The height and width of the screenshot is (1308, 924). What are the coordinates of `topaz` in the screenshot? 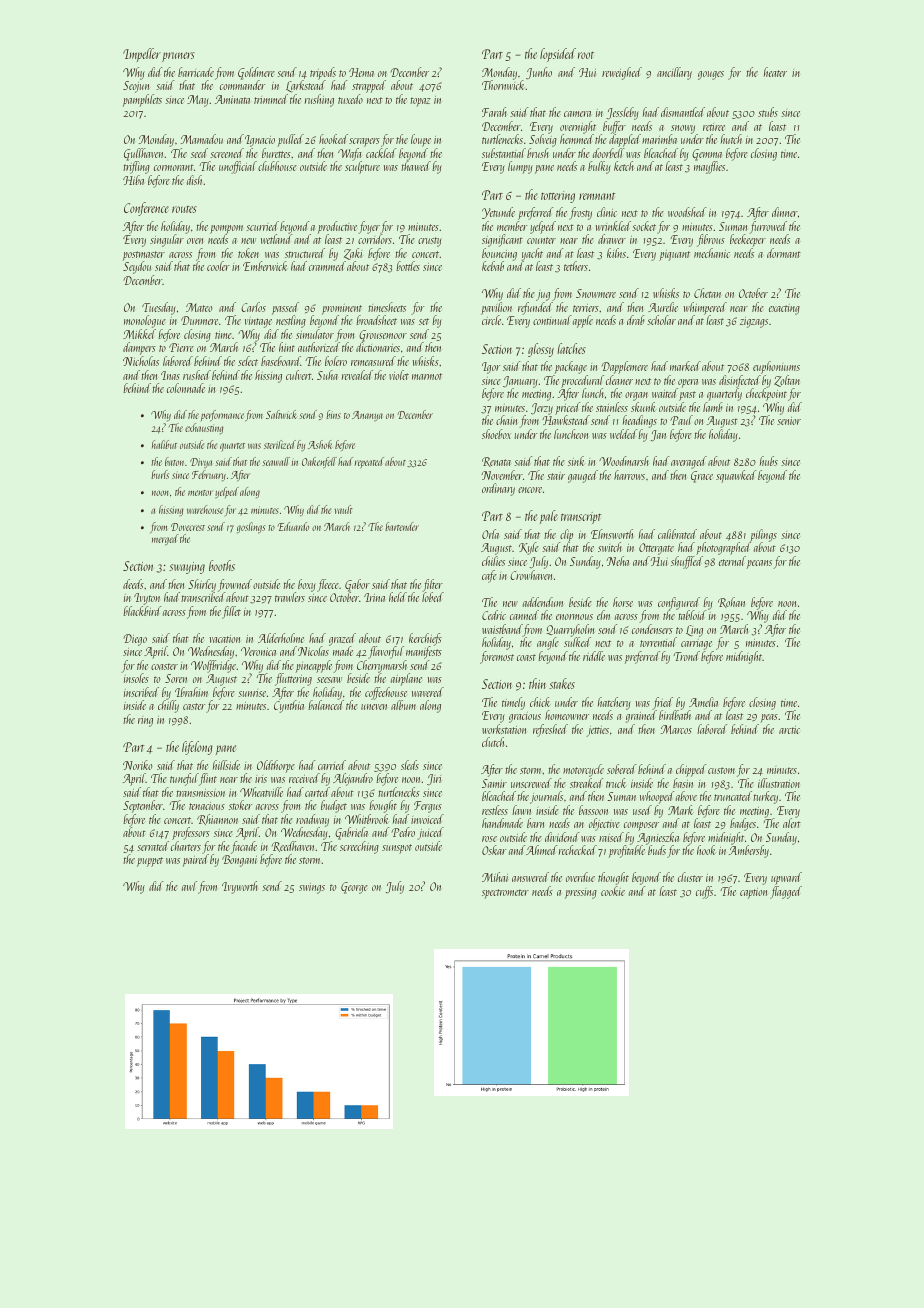 It's located at (420, 102).
